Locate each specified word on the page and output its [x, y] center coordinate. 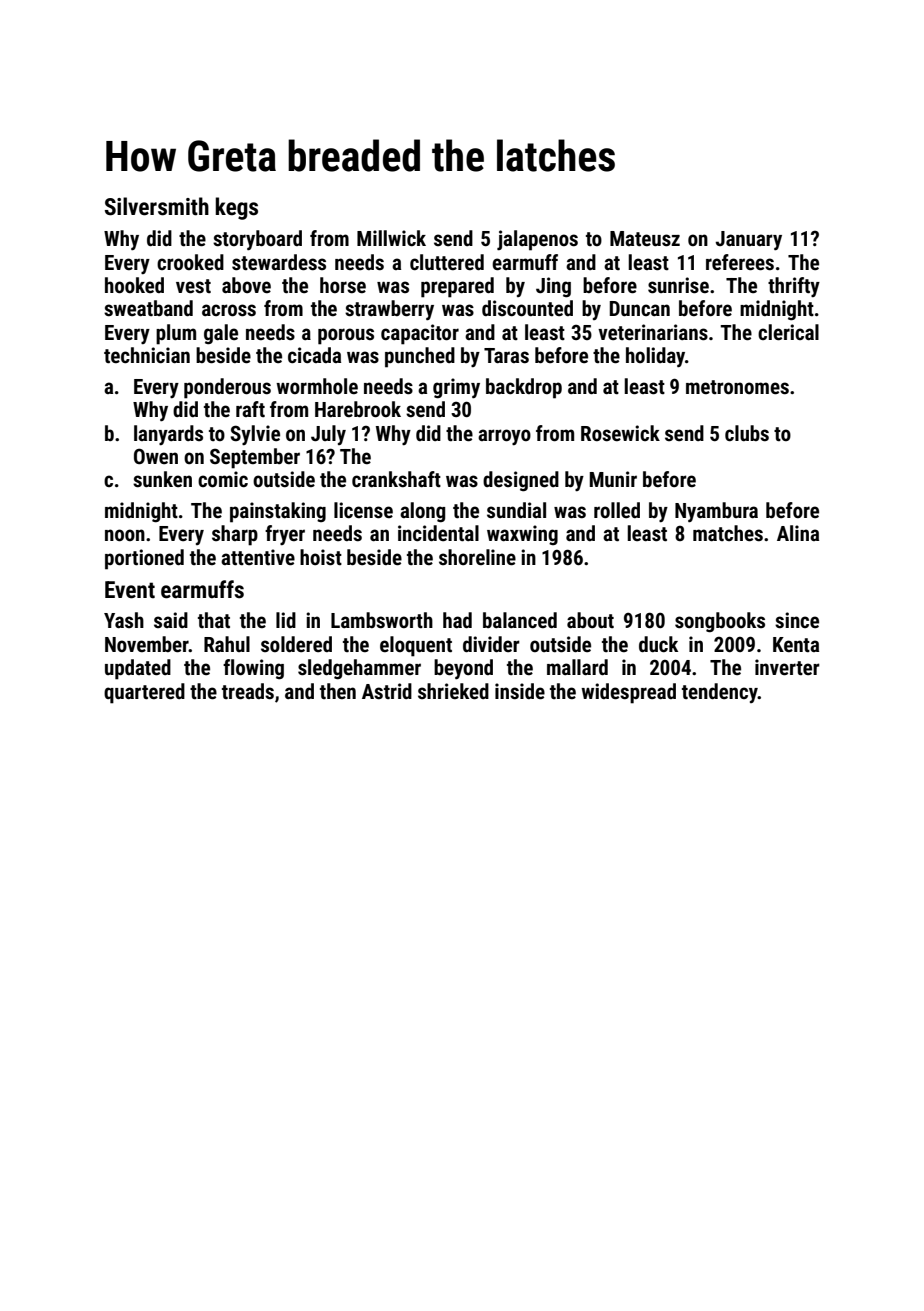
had [457, 620]
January [749, 240]
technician [147, 355]
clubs [747, 433]
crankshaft [396, 479]
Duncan [640, 308]
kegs [237, 208]
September [255, 458]
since [797, 620]
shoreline [477, 557]
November [147, 644]
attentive [258, 557]
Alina [798, 533]
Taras [506, 356]
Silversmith [157, 206]
